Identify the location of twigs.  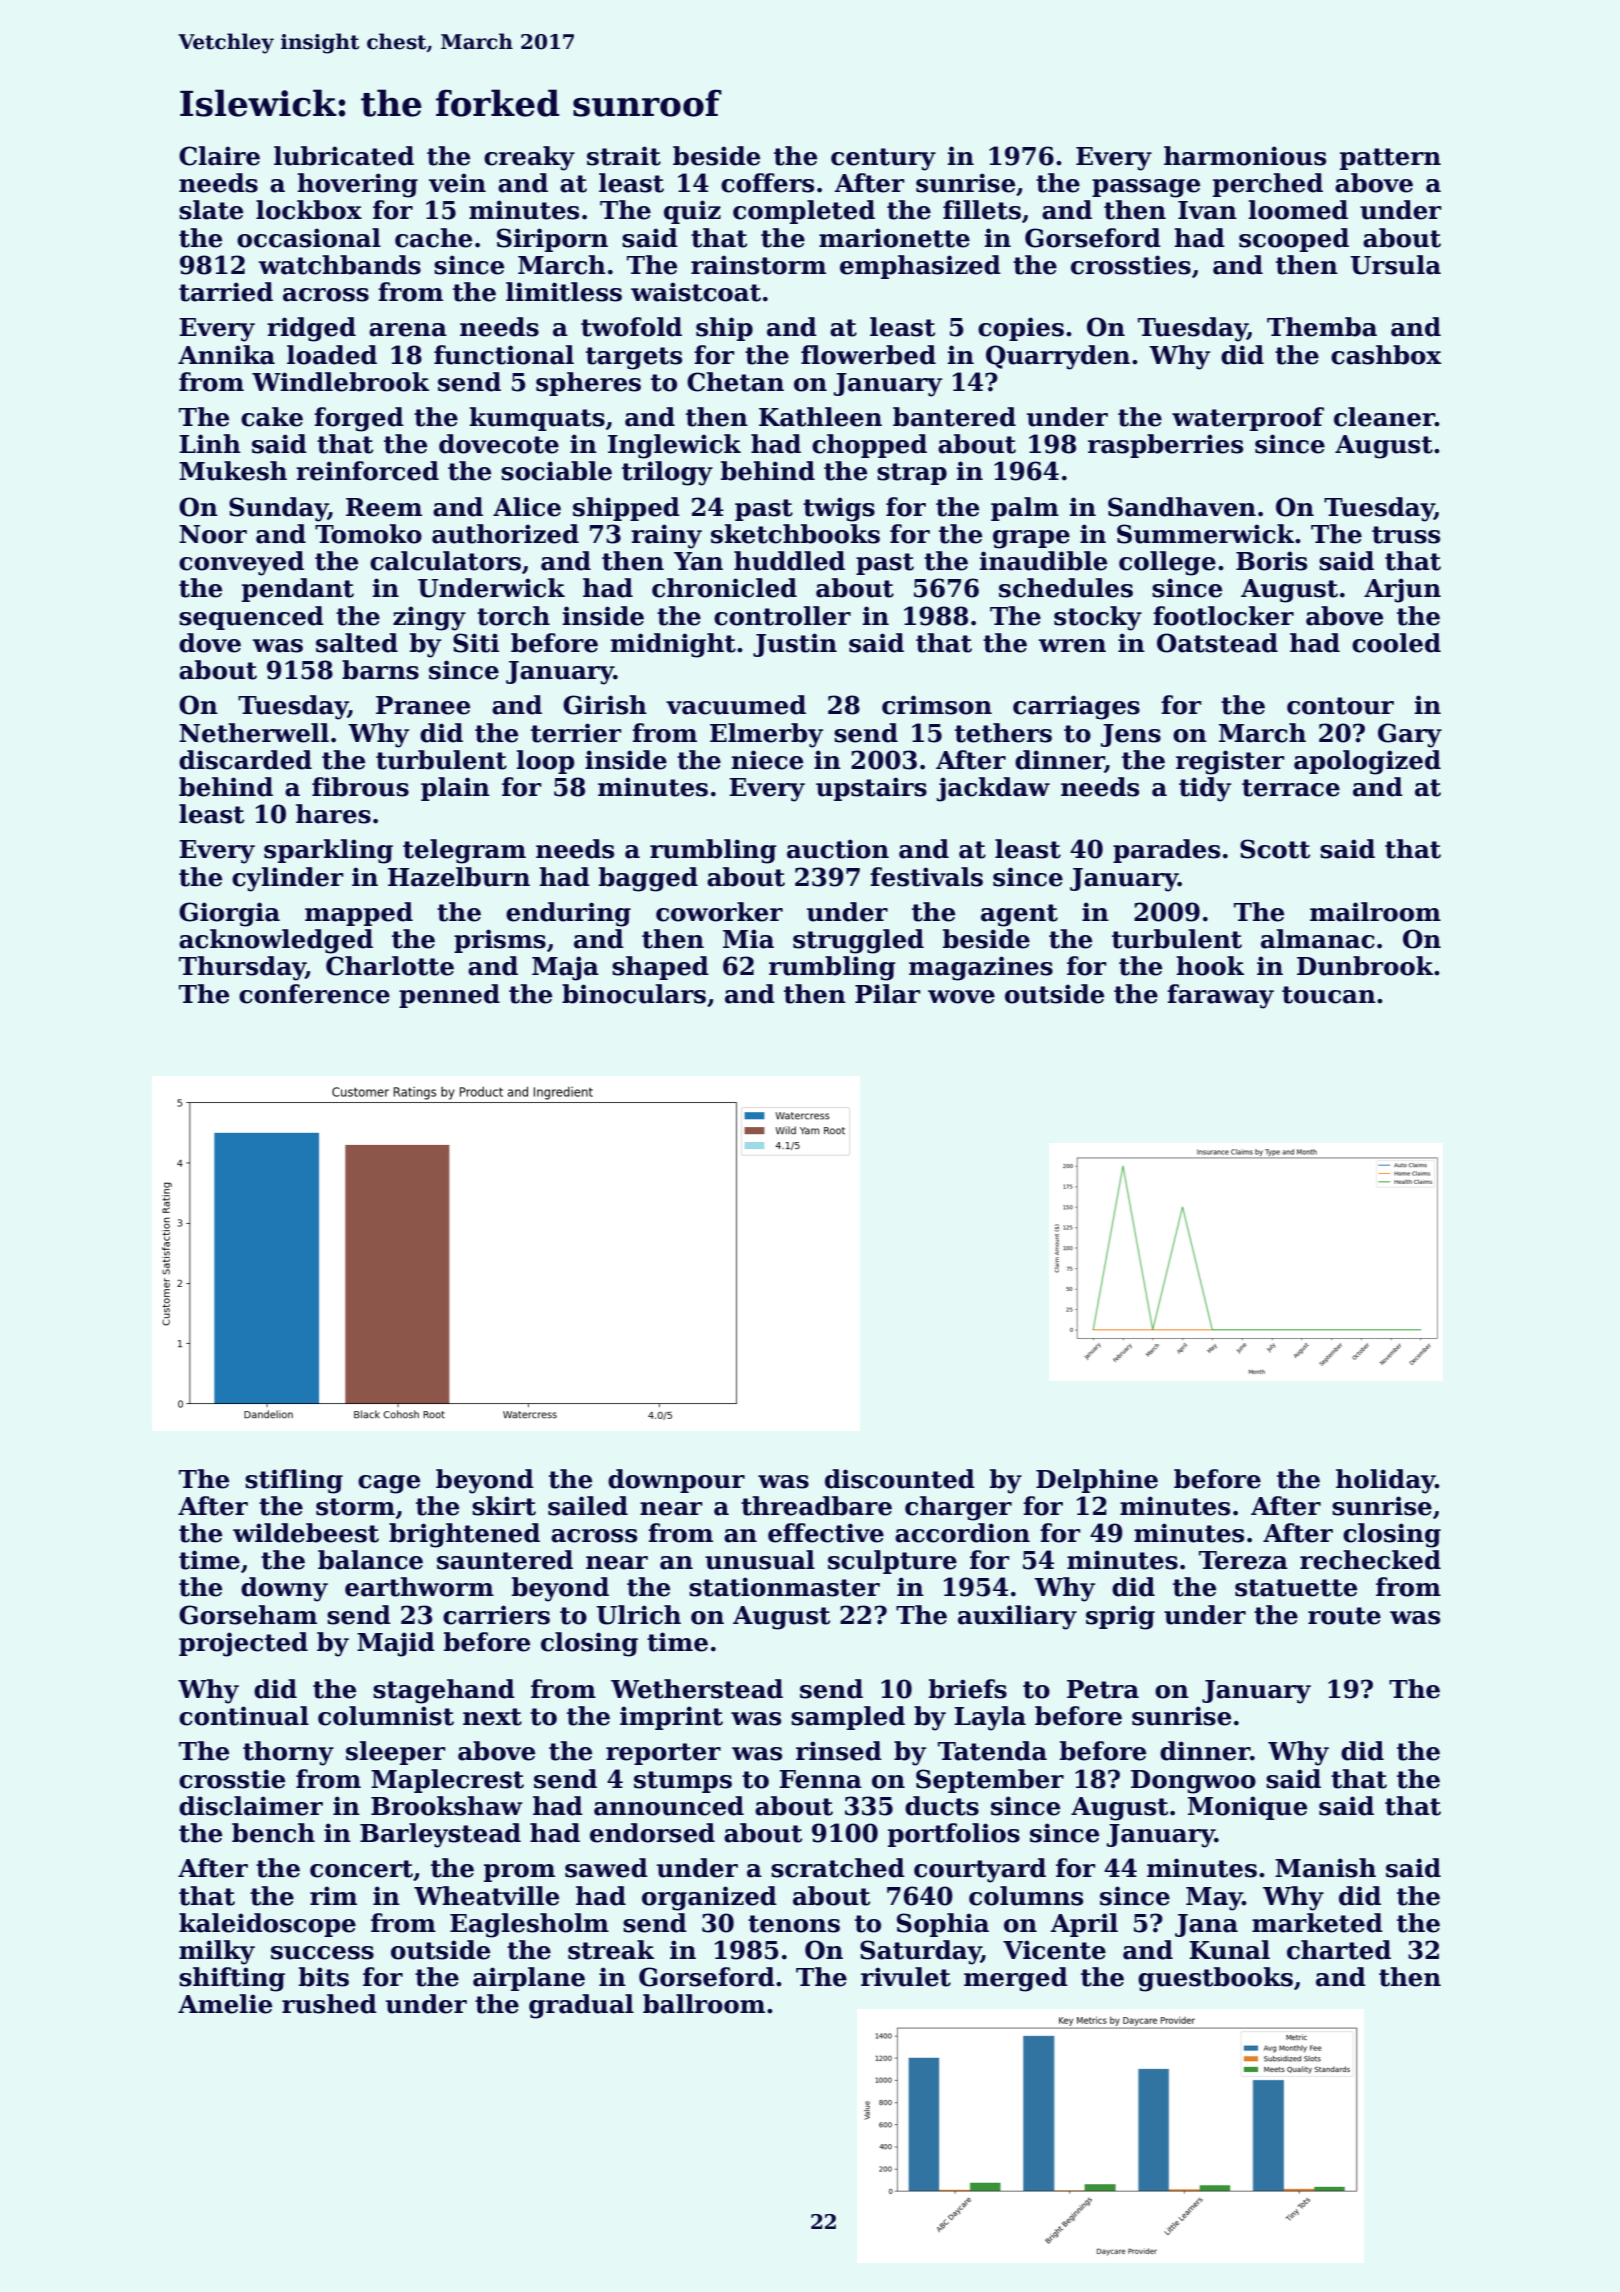
(839, 509).
